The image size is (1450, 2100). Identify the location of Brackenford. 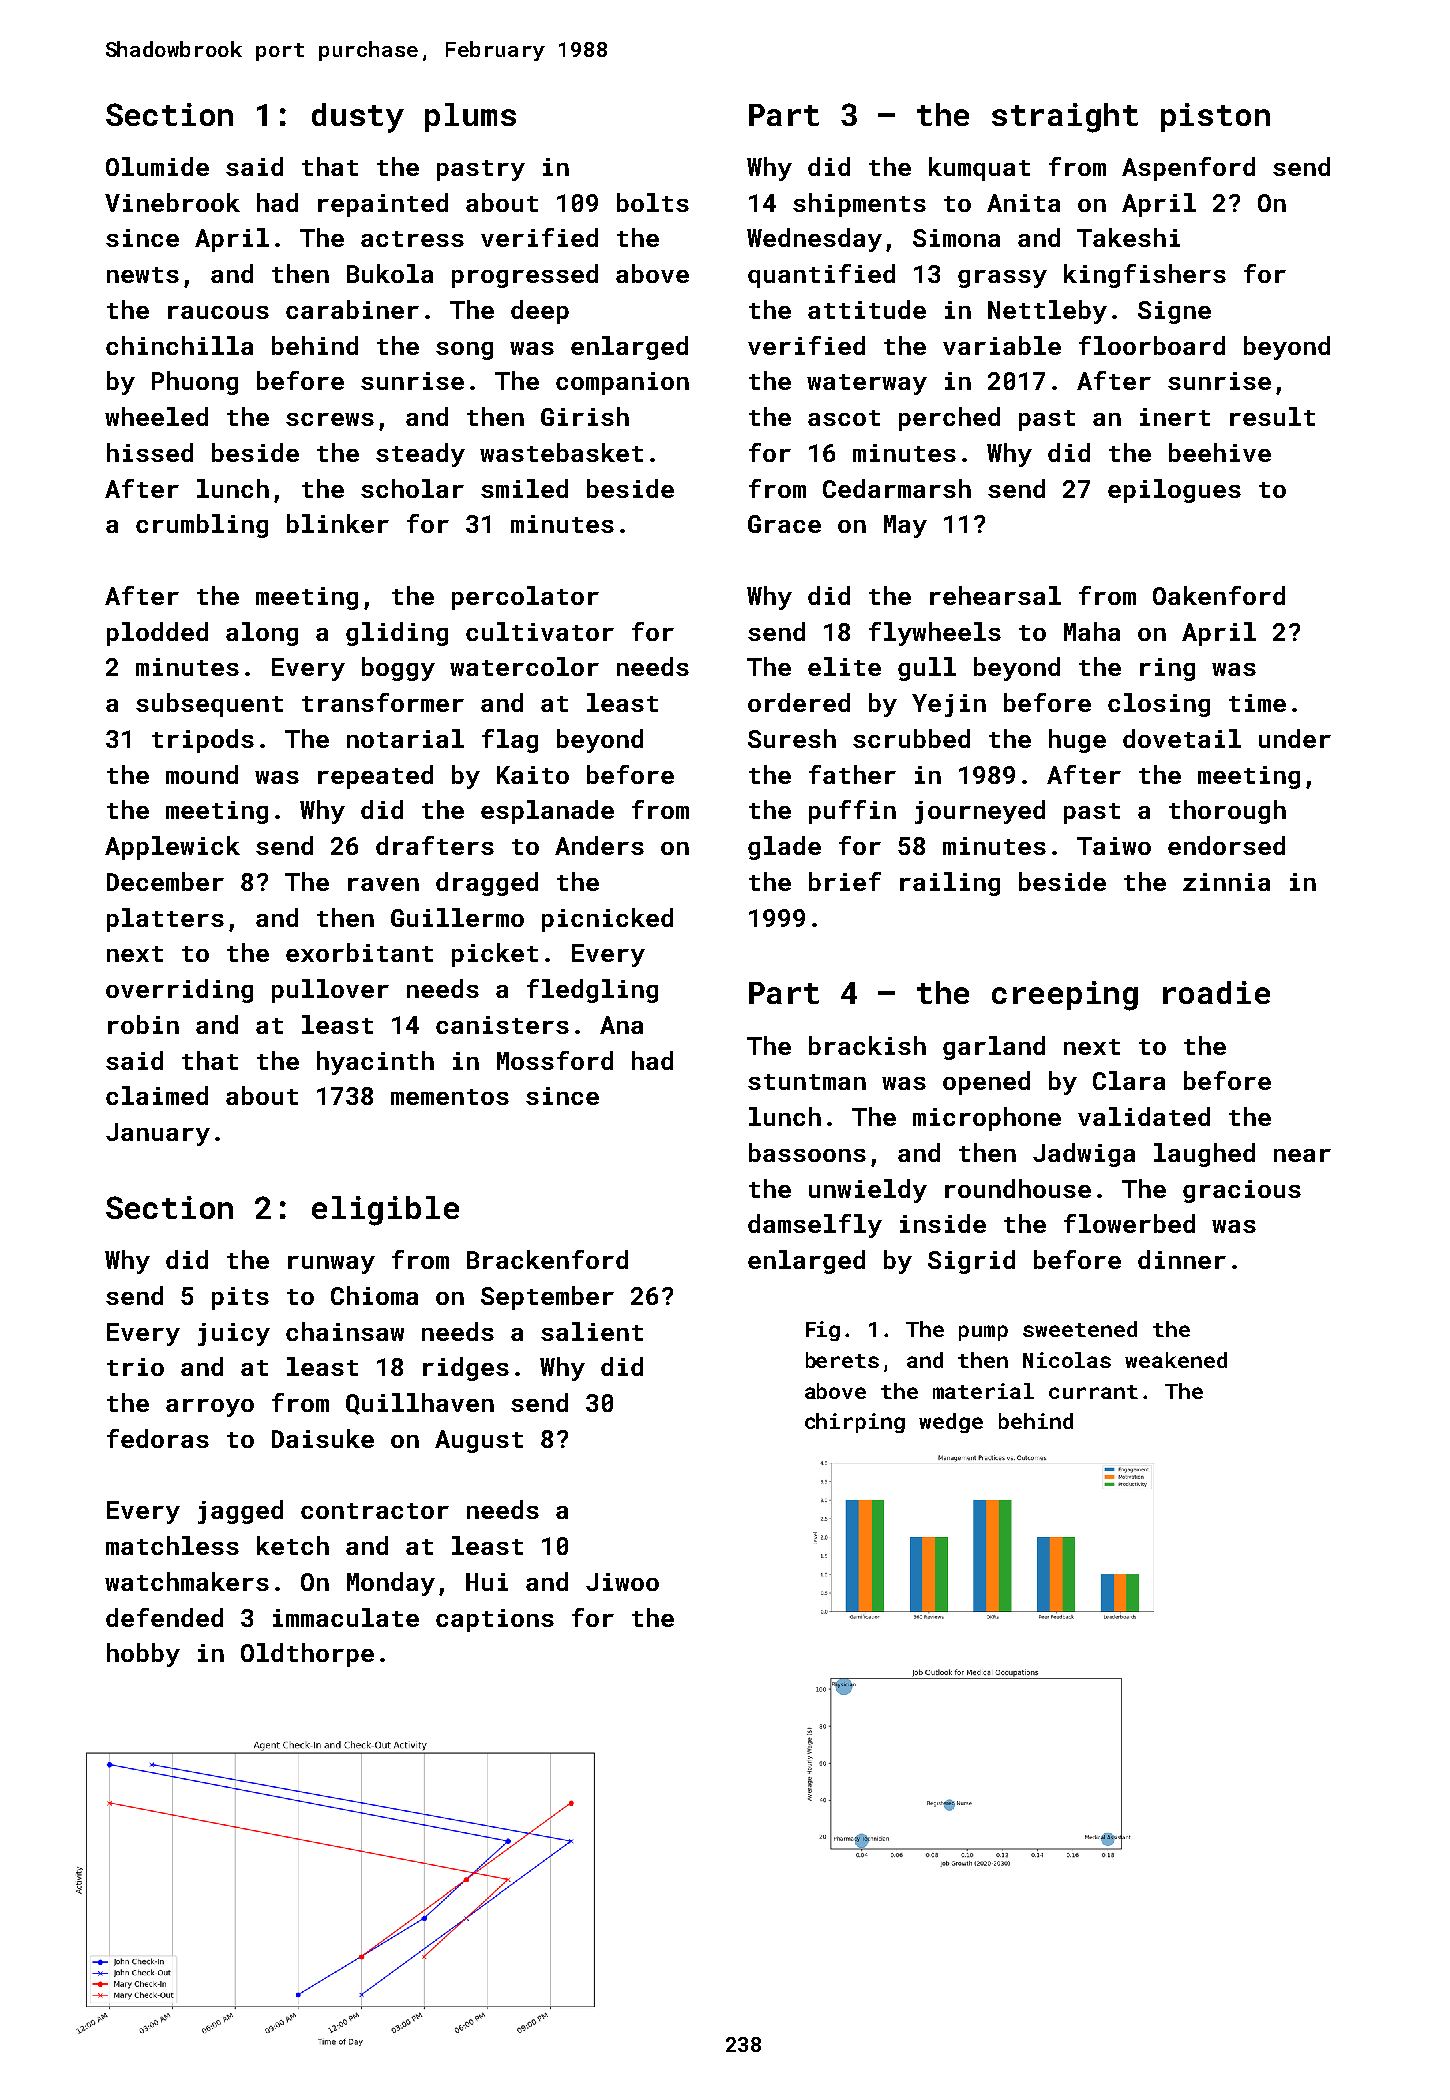
(547, 1259).
